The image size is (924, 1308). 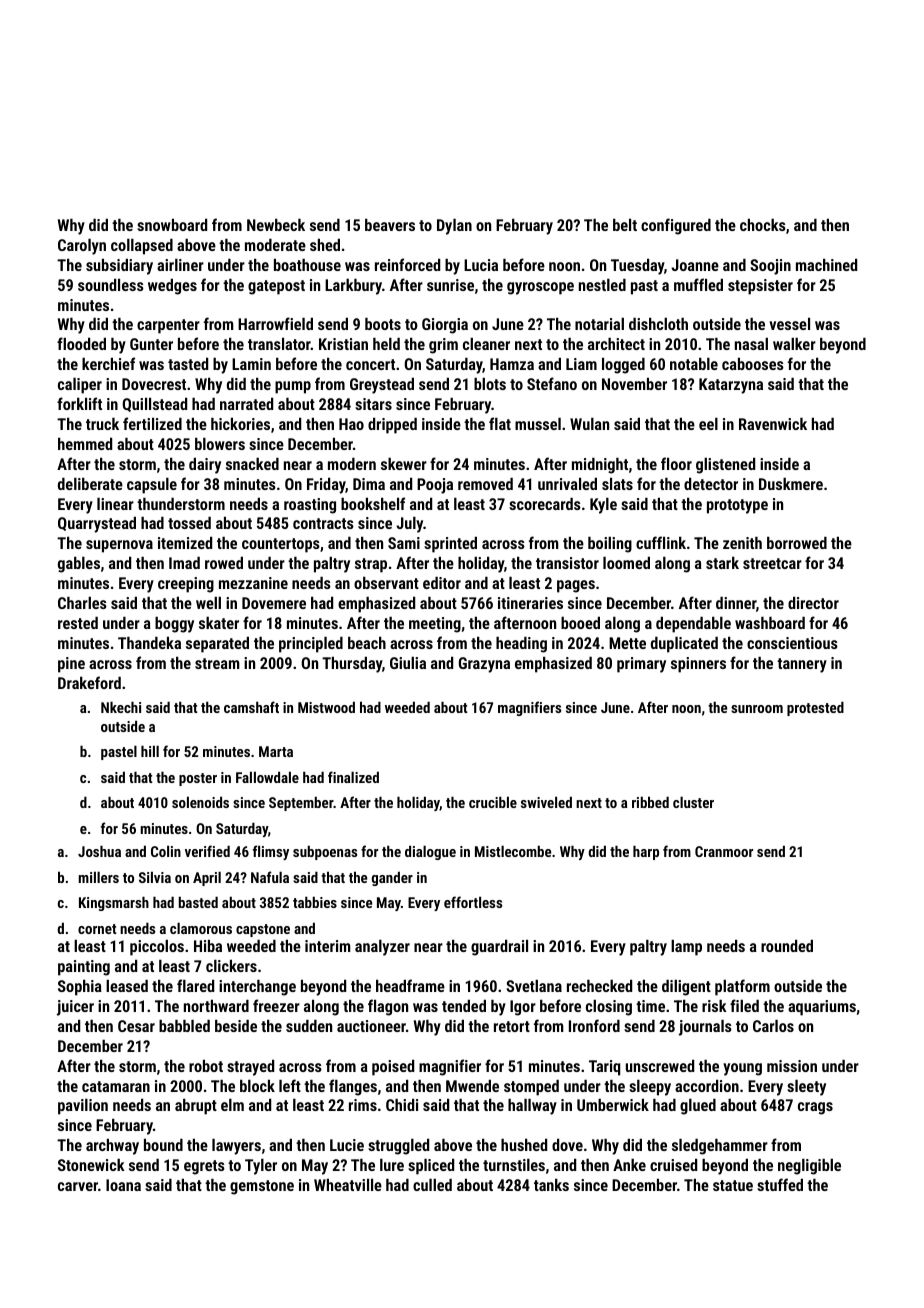 I want to click on snowboard, so click(x=172, y=225).
